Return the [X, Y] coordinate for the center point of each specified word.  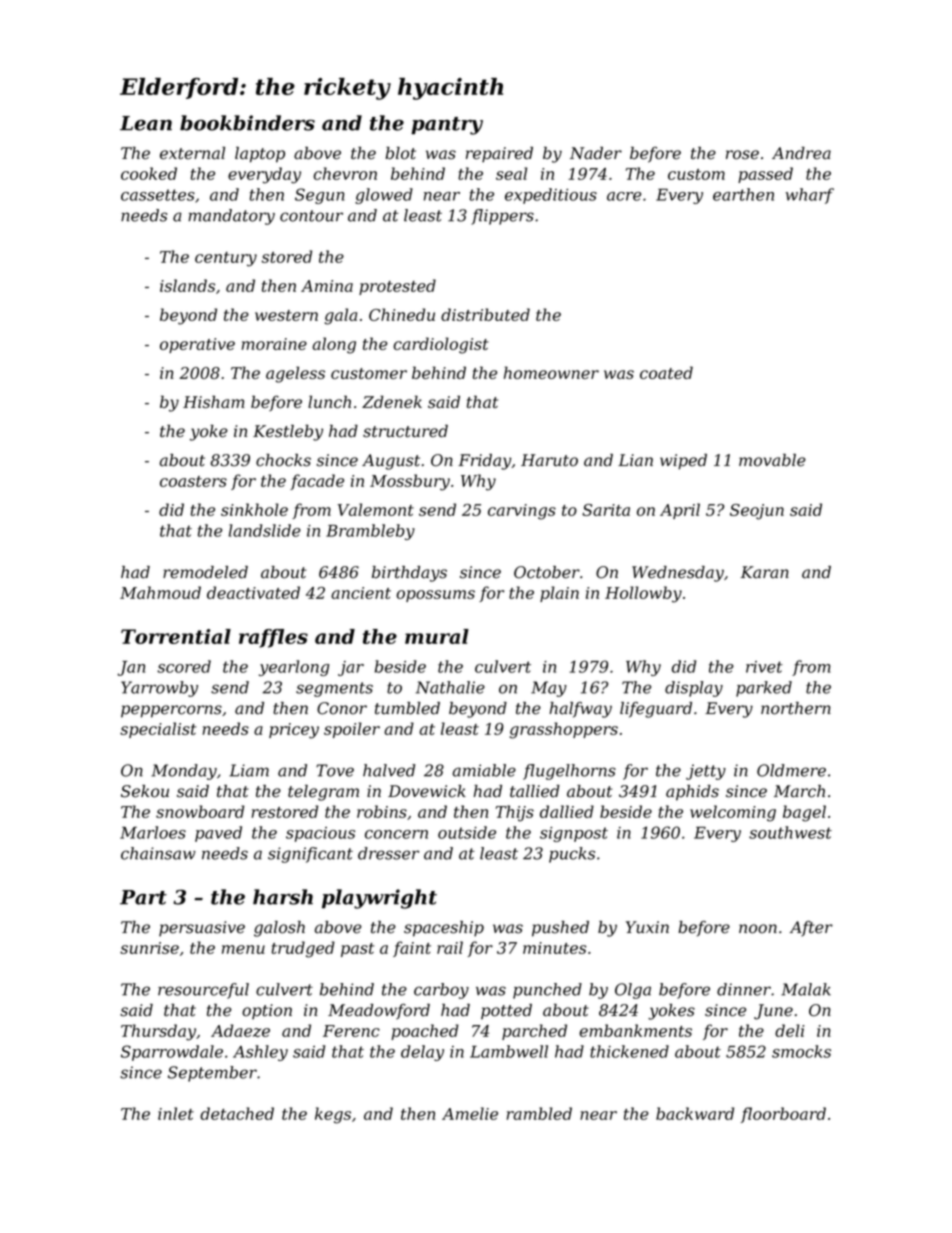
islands [187, 285]
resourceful [203, 991]
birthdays [409, 574]
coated [666, 372]
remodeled [205, 572]
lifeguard [656, 710]
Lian [635, 460]
